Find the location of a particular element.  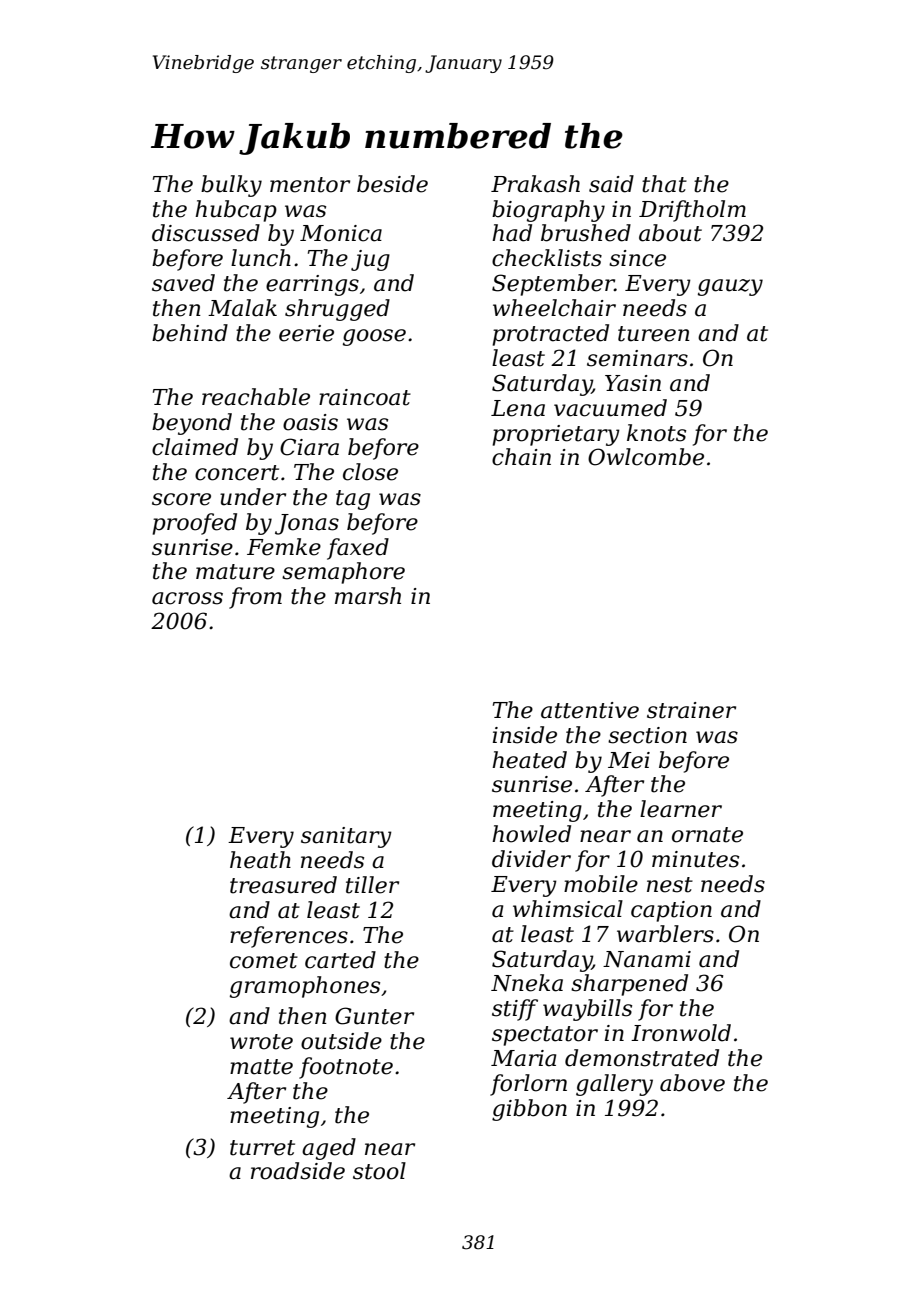

Nneka is located at coordinates (527, 983).
